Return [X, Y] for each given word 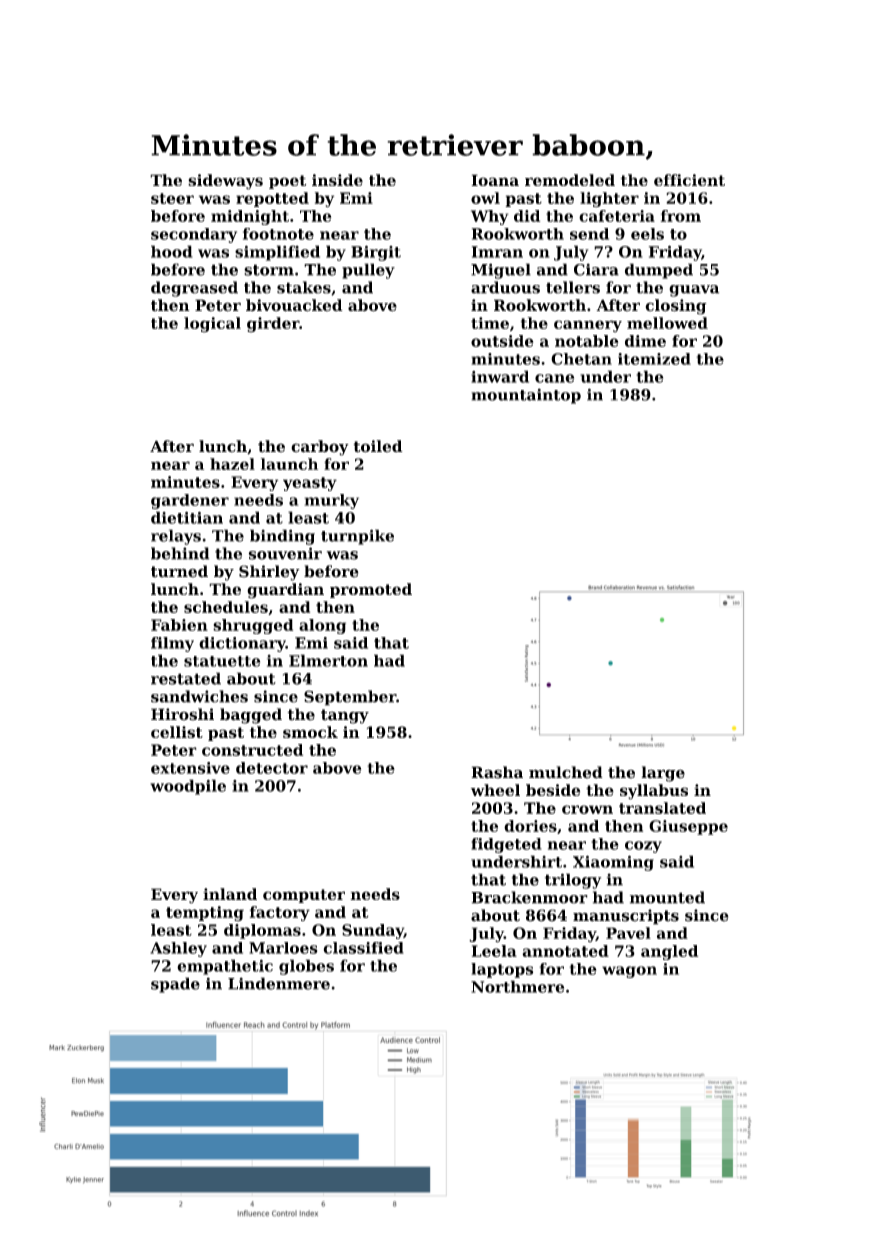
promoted [371, 590]
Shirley [269, 573]
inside [337, 180]
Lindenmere [279, 983]
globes [306, 967]
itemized [654, 359]
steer [172, 198]
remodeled [570, 180]
